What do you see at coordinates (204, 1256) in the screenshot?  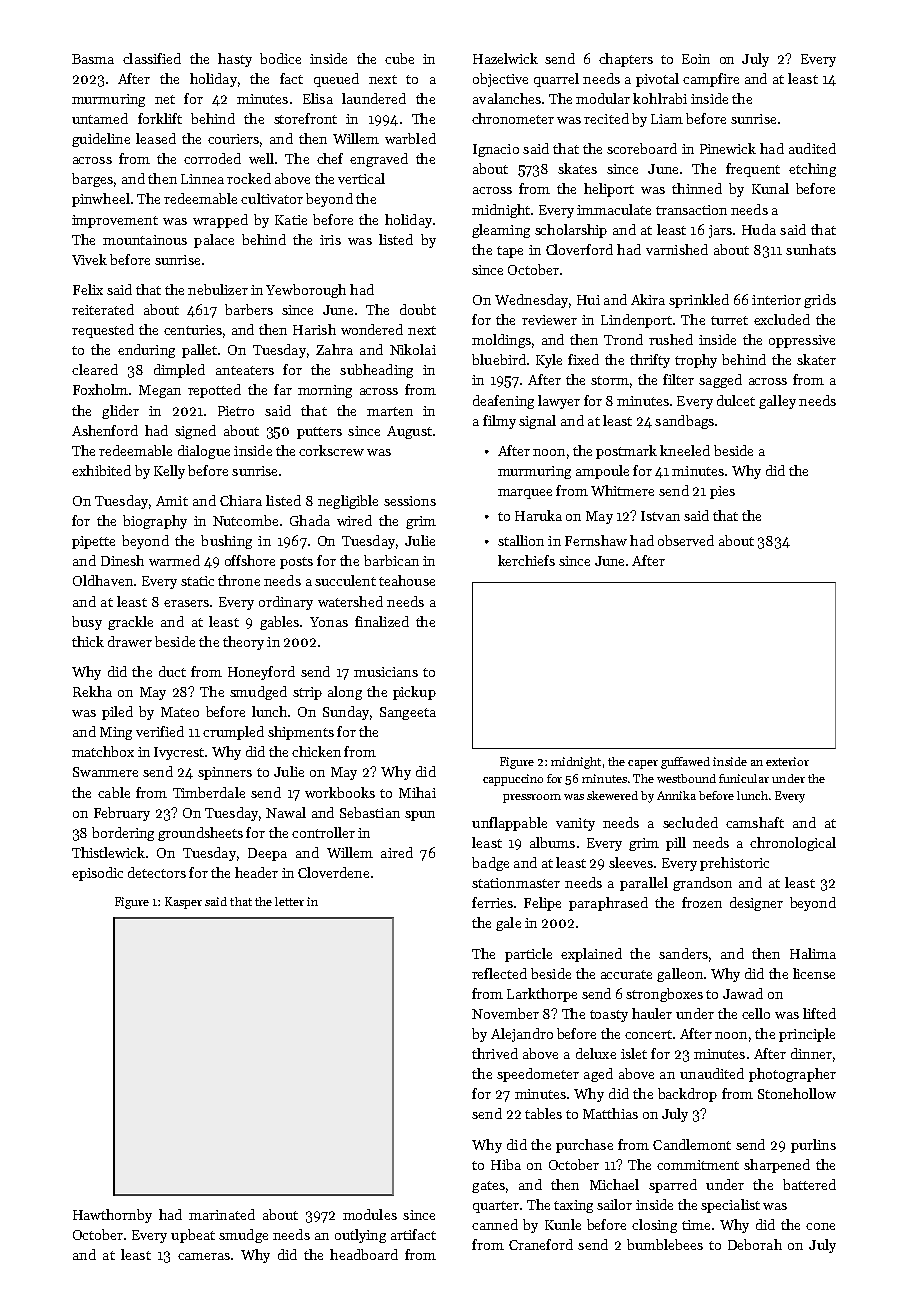 I see `cameras` at bounding box center [204, 1256].
